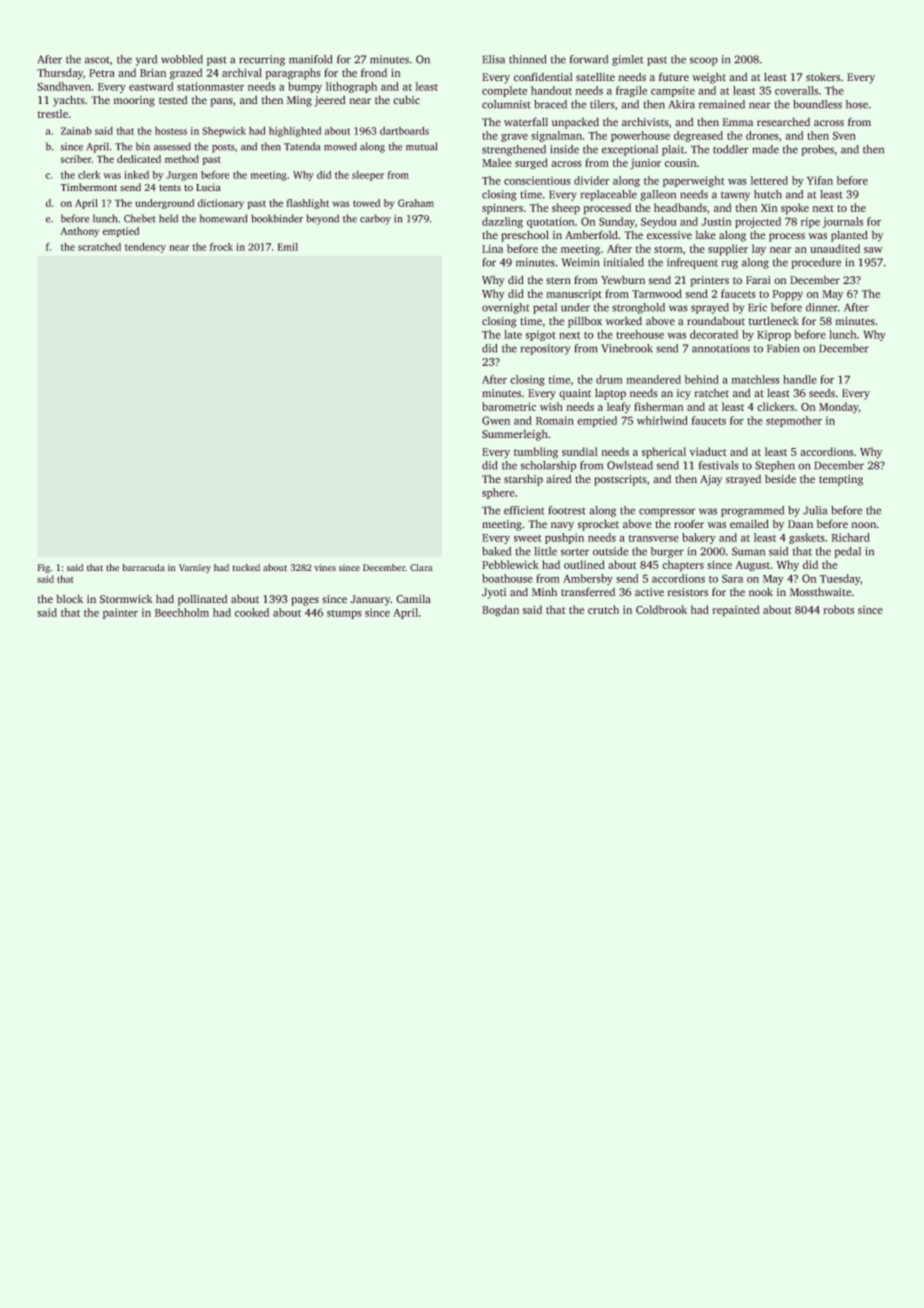 The height and width of the screenshot is (1308, 924). What do you see at coordinates (120, 613) in the screenshot?
I see `painter` at bounding box center [120, 613].
